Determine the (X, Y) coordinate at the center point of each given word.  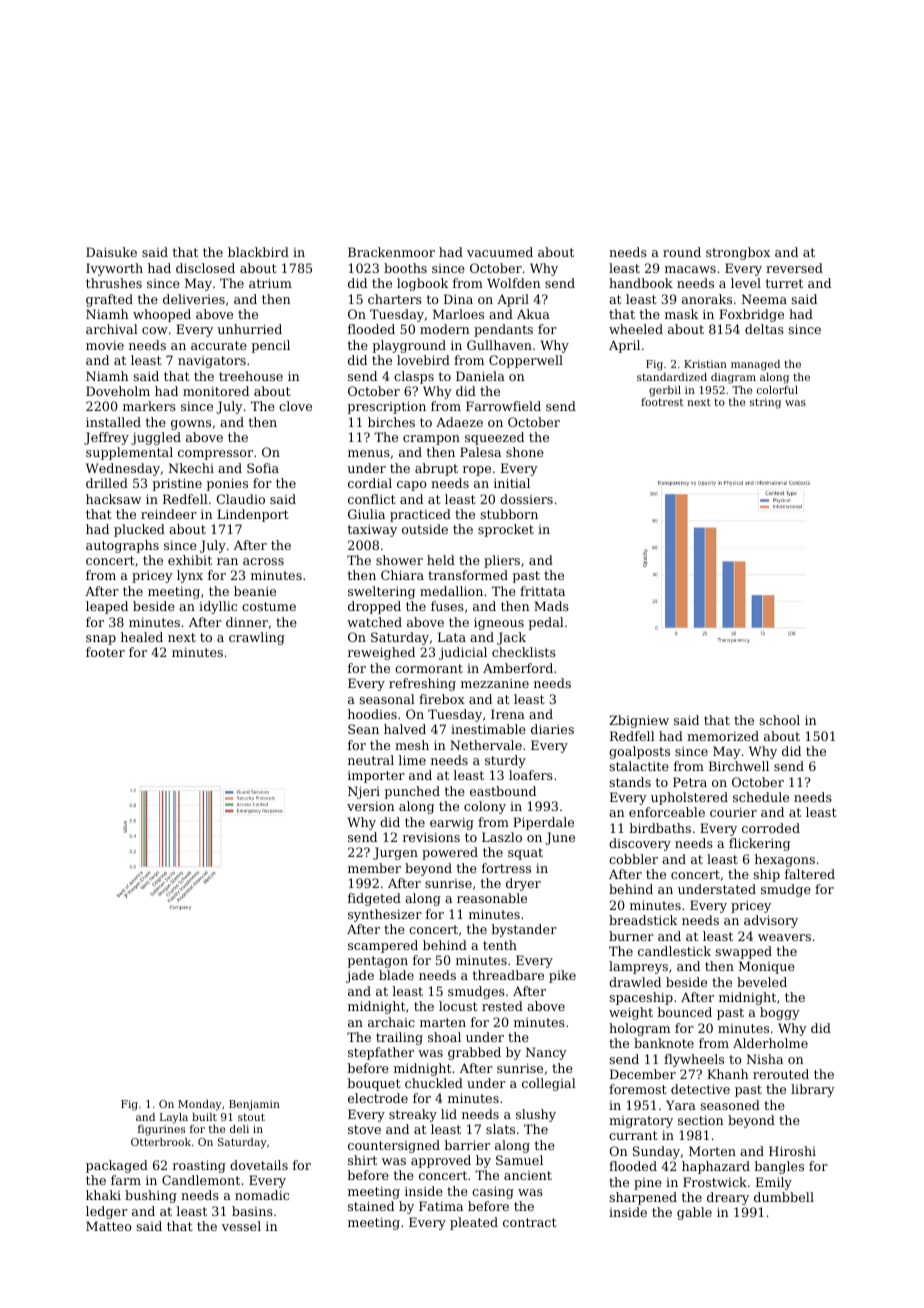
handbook (641, 283)
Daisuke (111, 252)
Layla (174, 1118)
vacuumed (500, 252)
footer (105, 652)
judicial (463, 653)
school (779, 720)
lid (449, 1114)
